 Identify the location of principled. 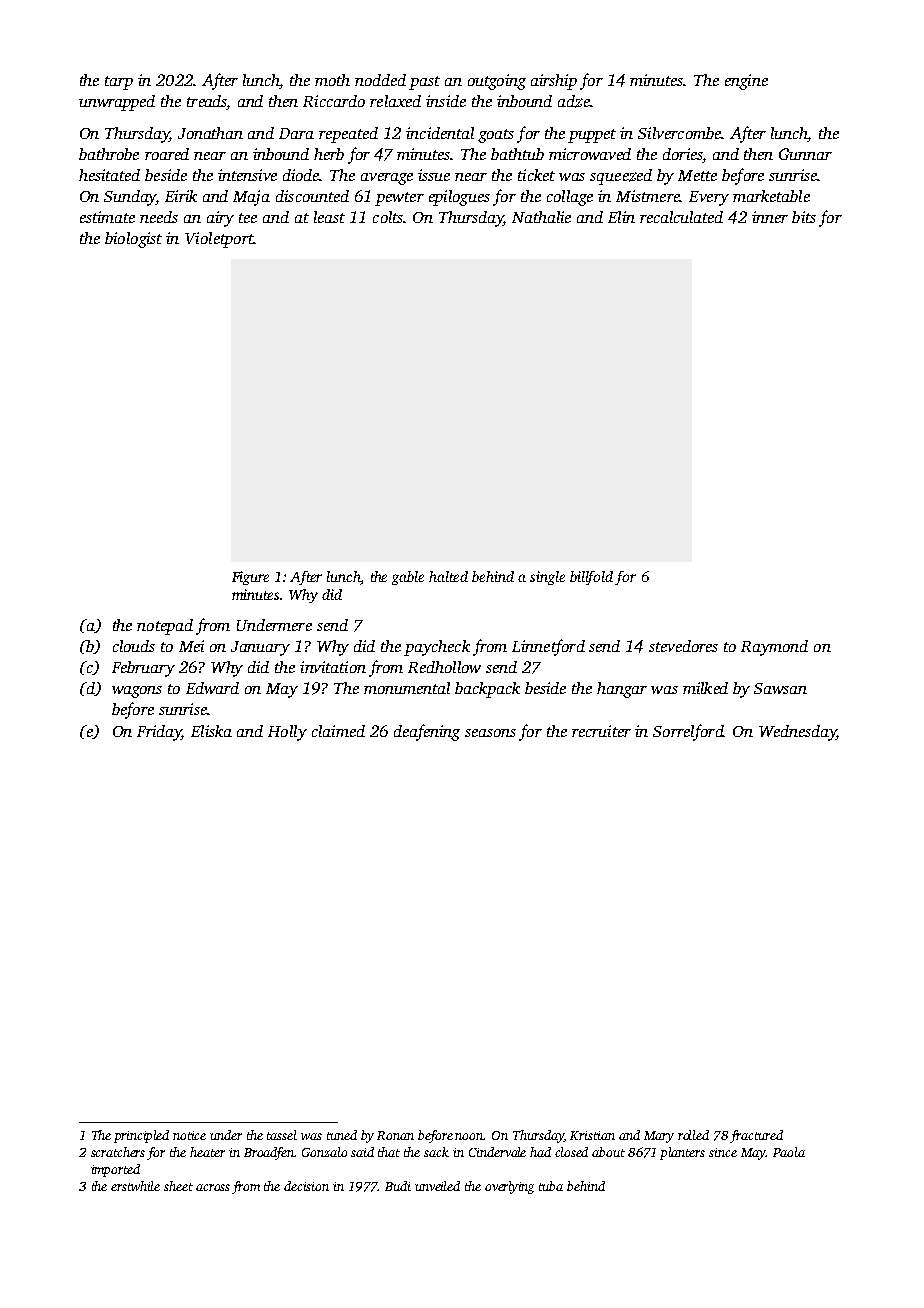
(141, 1136).
